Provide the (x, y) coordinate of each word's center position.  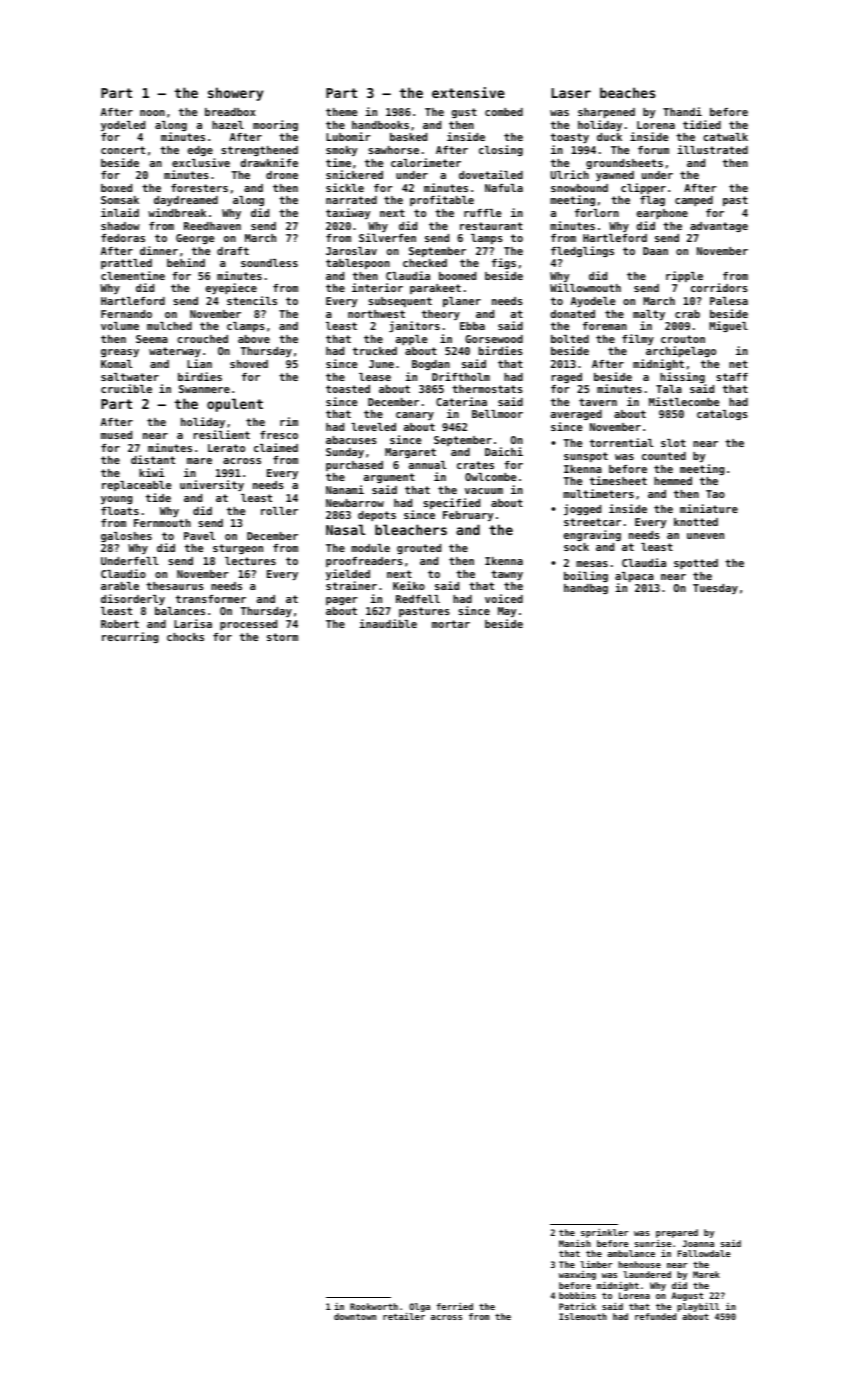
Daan (655, 251)
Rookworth (374, 1306)
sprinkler (604, 1233)
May (507, 612)
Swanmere (204, 389)
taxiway (348, 213)
